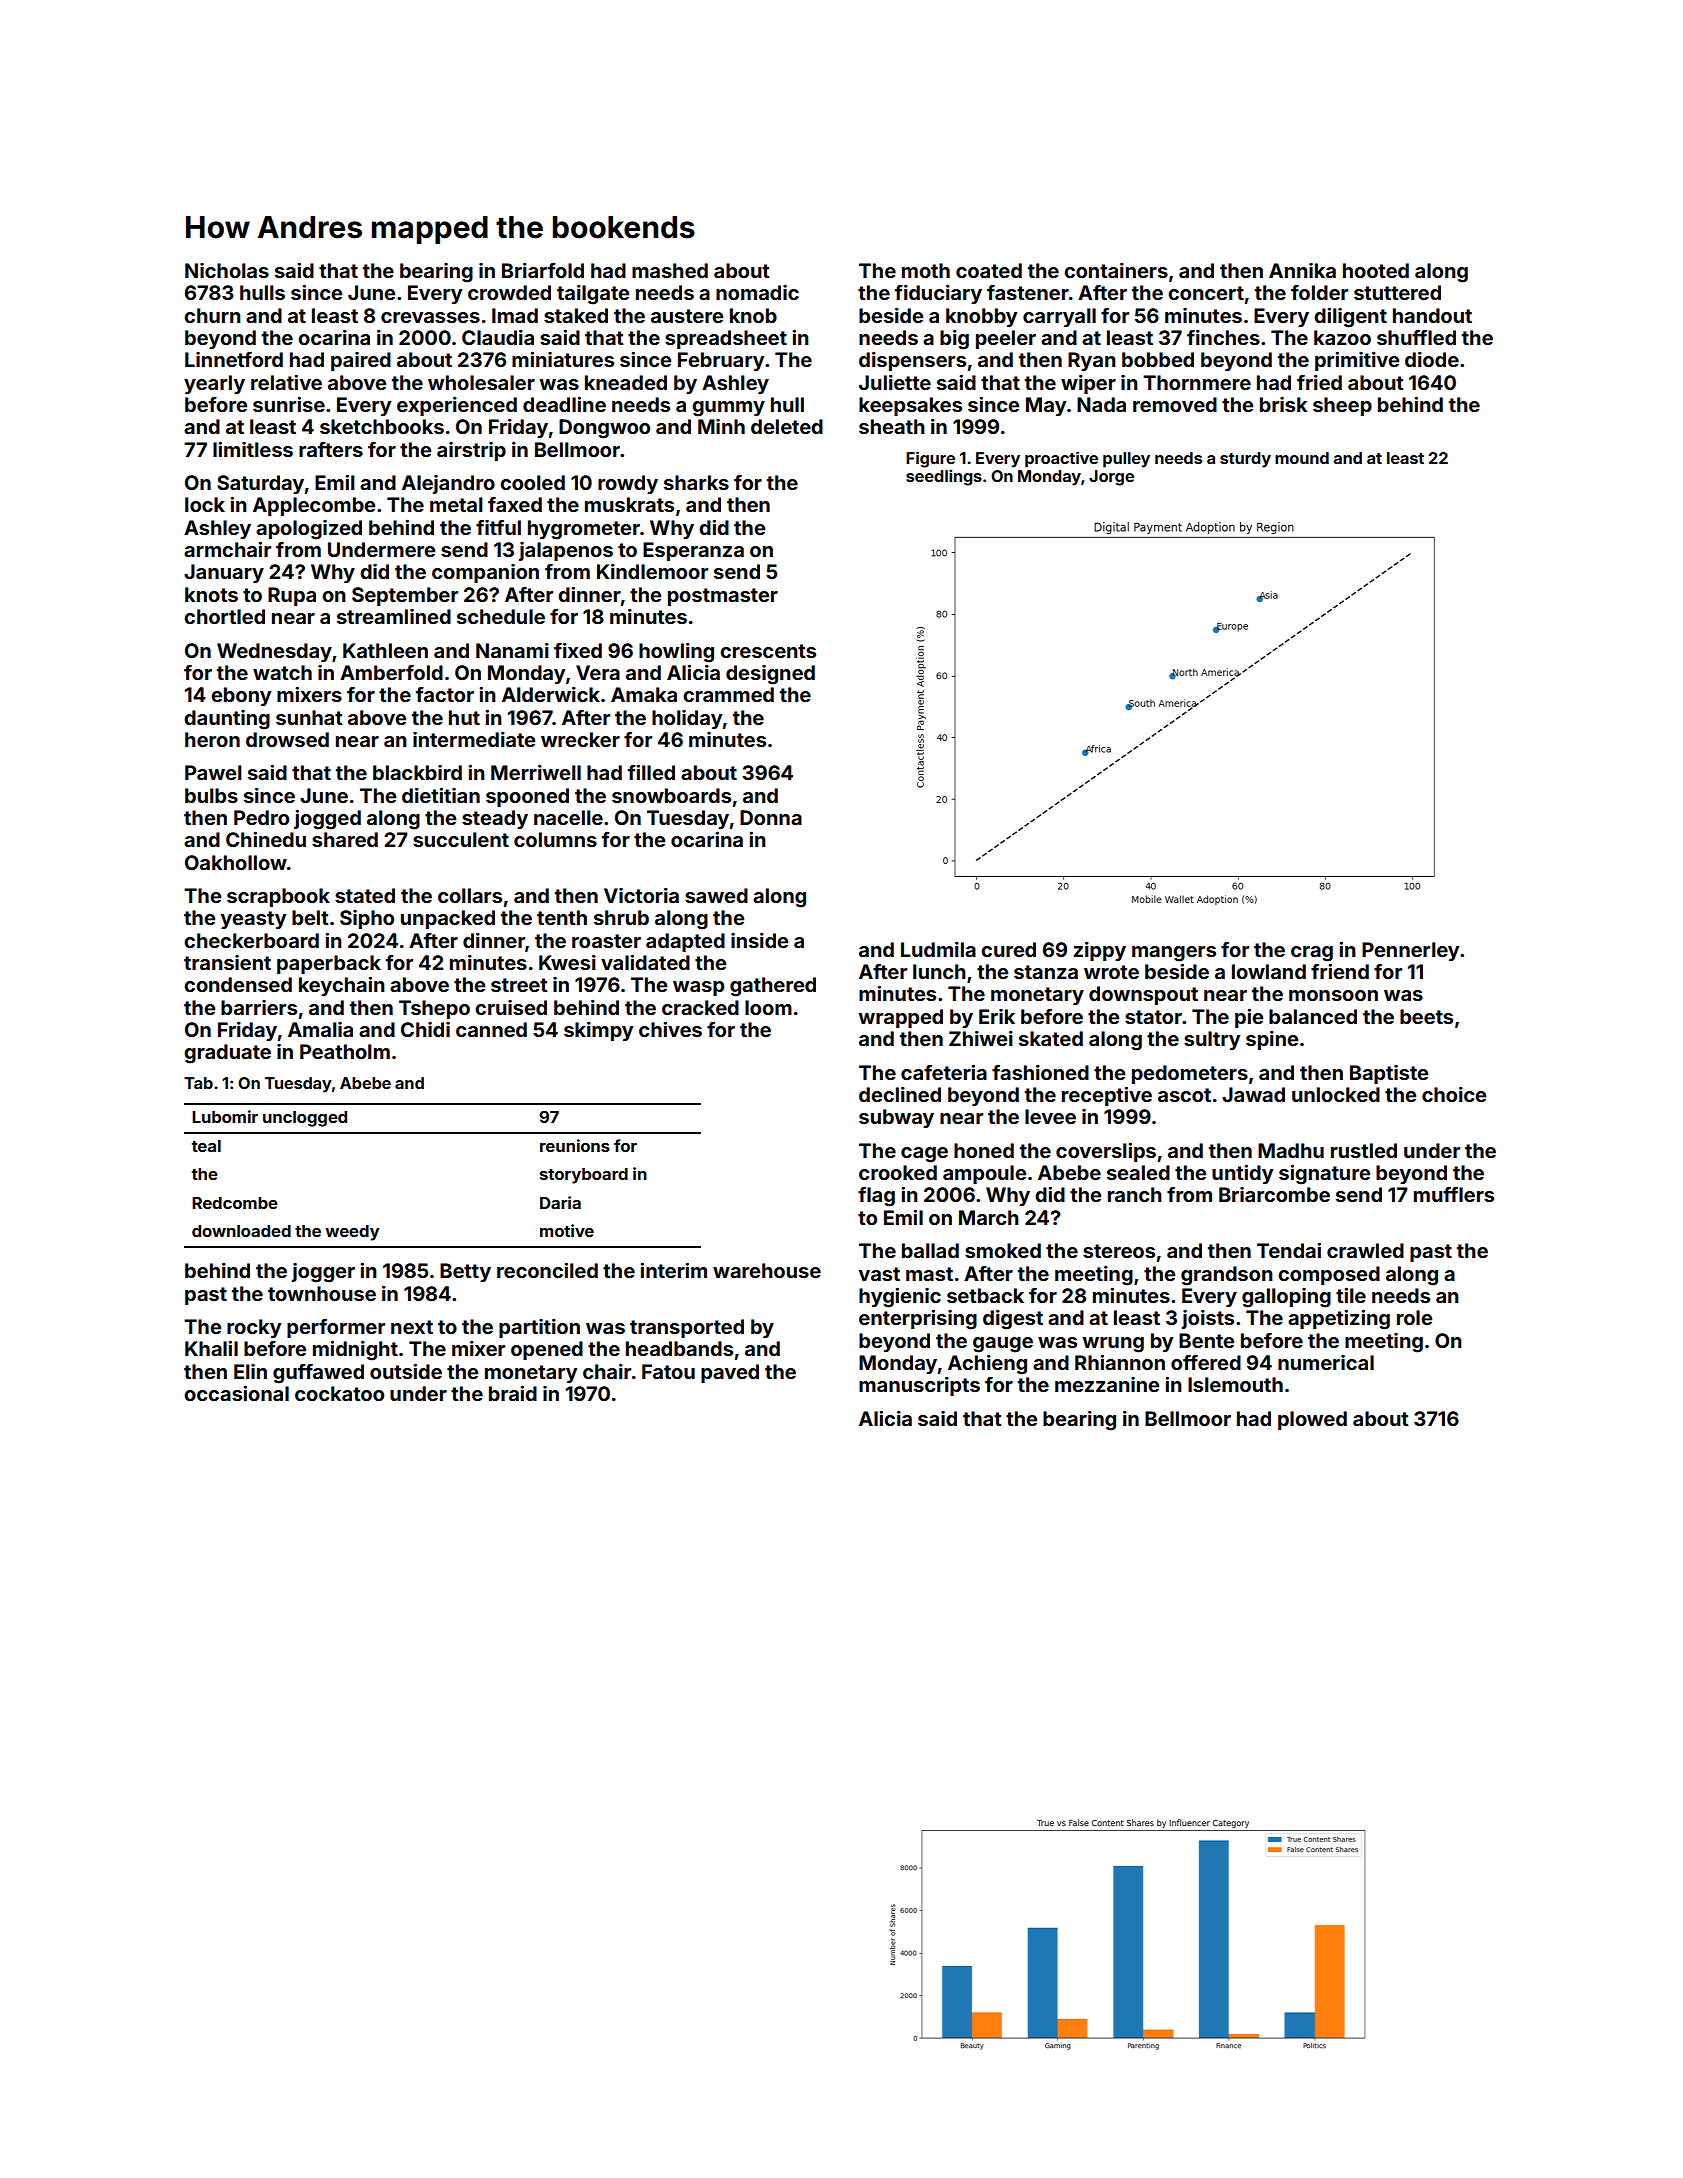 Image resolution: width=1683 pixels, height=2178 pixels. What do you see at coordinates (560, 1202) in the page?
I see `Daria` at bounding box center [560, 1202].
